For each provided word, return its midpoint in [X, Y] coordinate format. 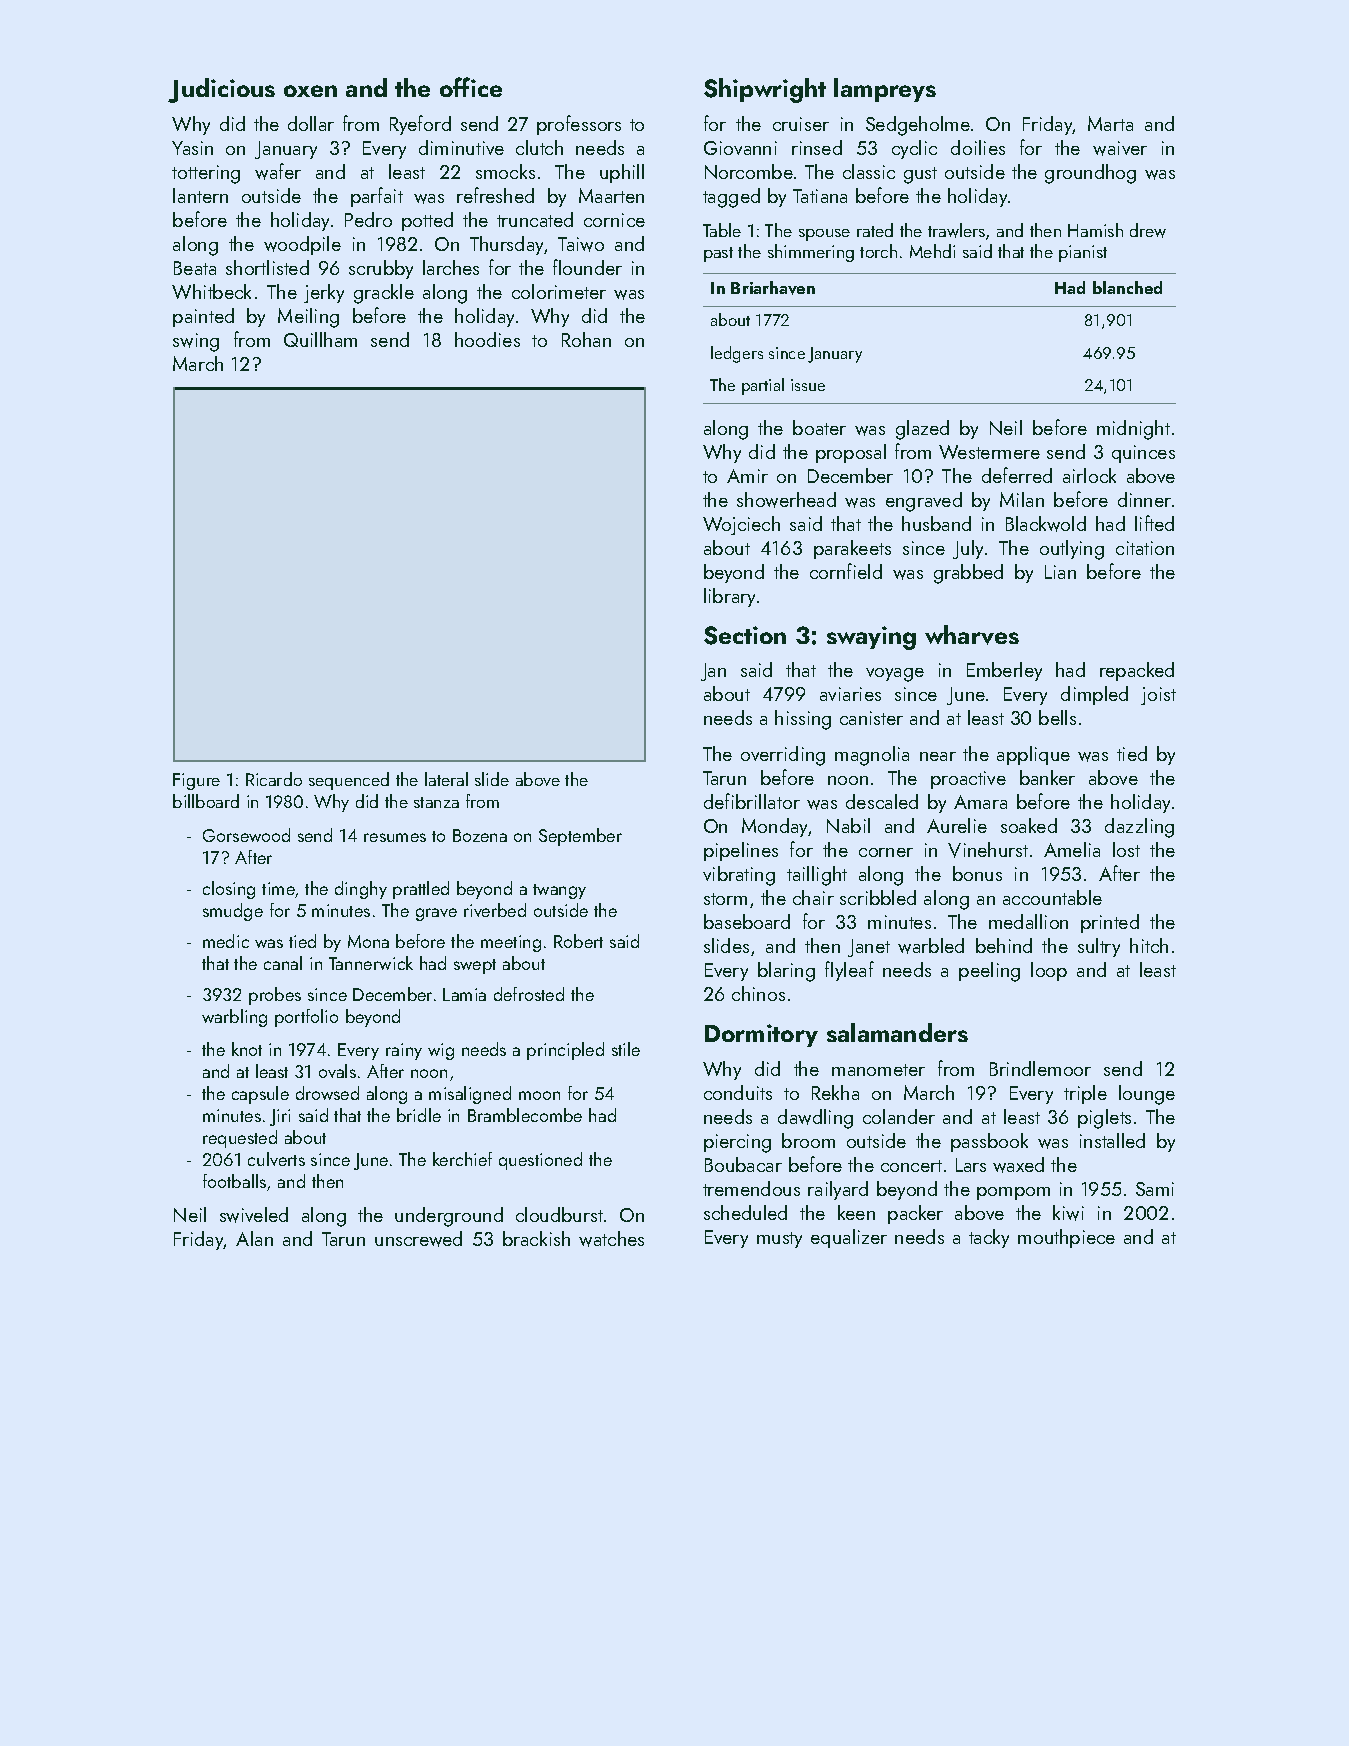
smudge [233, 912]
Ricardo [274, 779]
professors [579, 125]
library [729, 597]
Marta [1110, 123]
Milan [1022, 499]
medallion [1028, 921]
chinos [758, 993]
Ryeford [420, 125]
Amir [747, 476]
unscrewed [418, 1239]
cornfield [846, 571]
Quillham [320, 339]
